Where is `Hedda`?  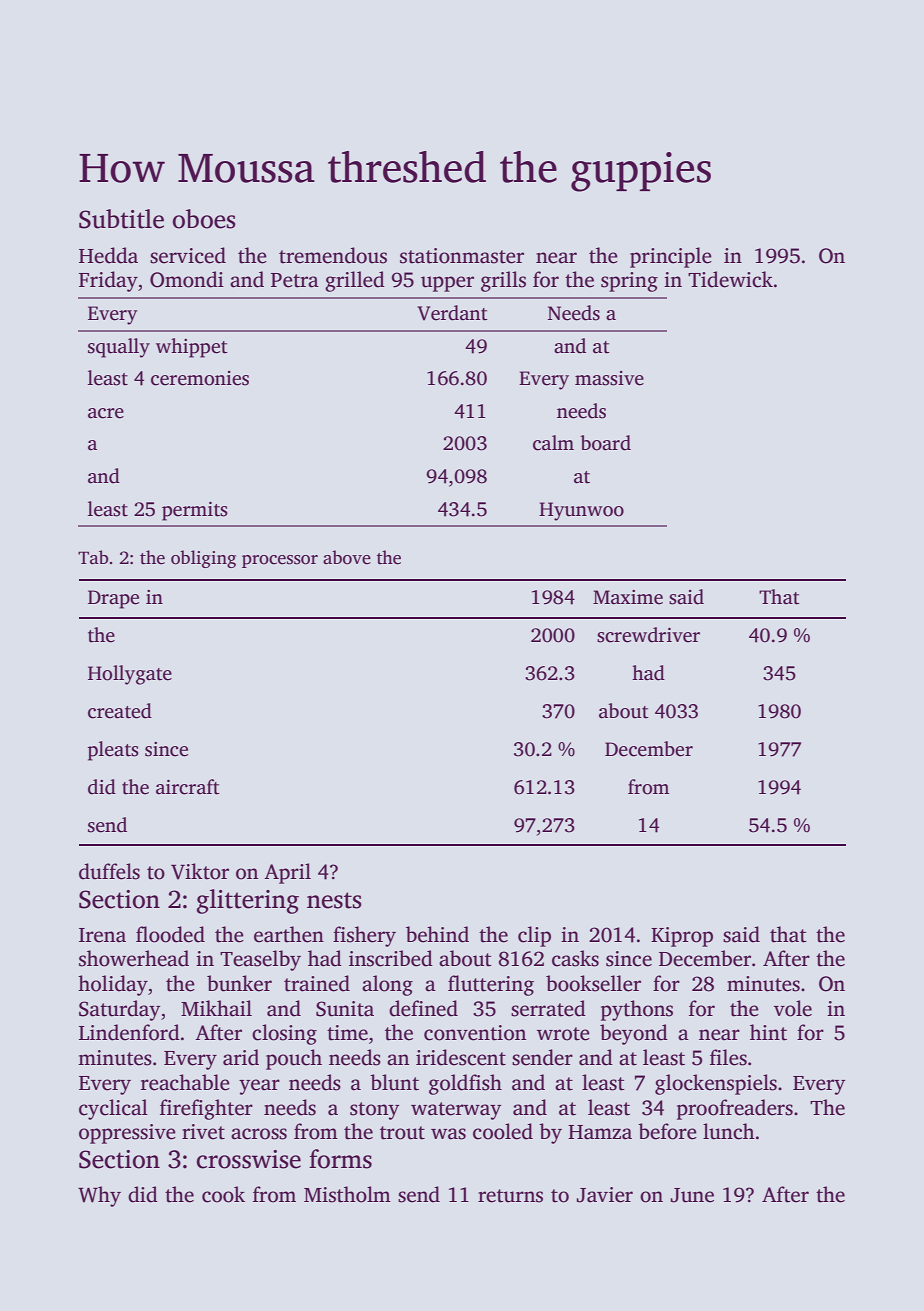
Hedda is located at coordinates (108, 255).
